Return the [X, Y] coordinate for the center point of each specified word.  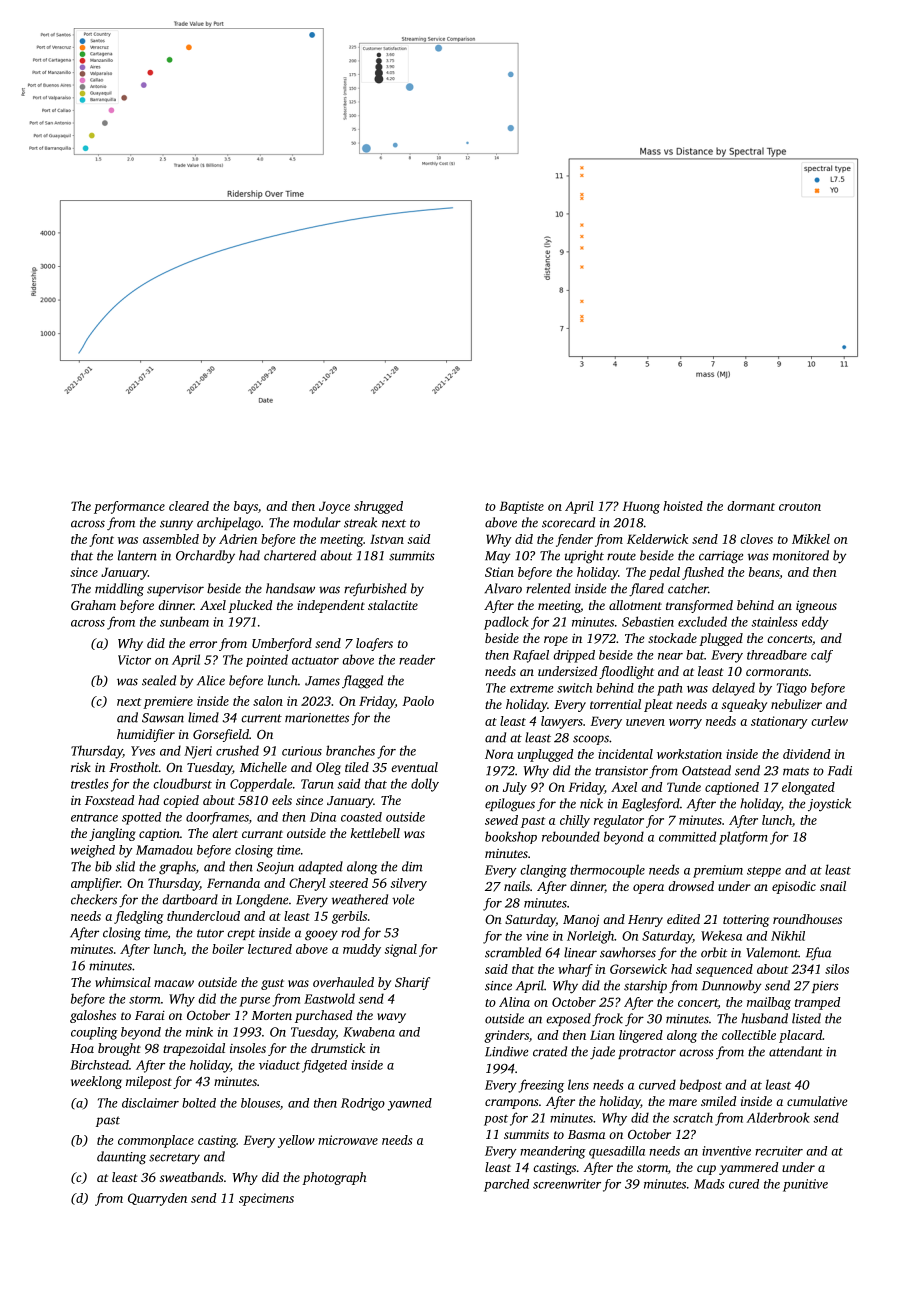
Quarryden [157, 1199]
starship [645, 986]
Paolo [418, 701]
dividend [806, 754]
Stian [499, 572]
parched [506, 1185]
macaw [174, 983]
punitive [805, 1185]
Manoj [581, 920]
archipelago [229, 524]
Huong [641, 507]
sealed [159, 680]
